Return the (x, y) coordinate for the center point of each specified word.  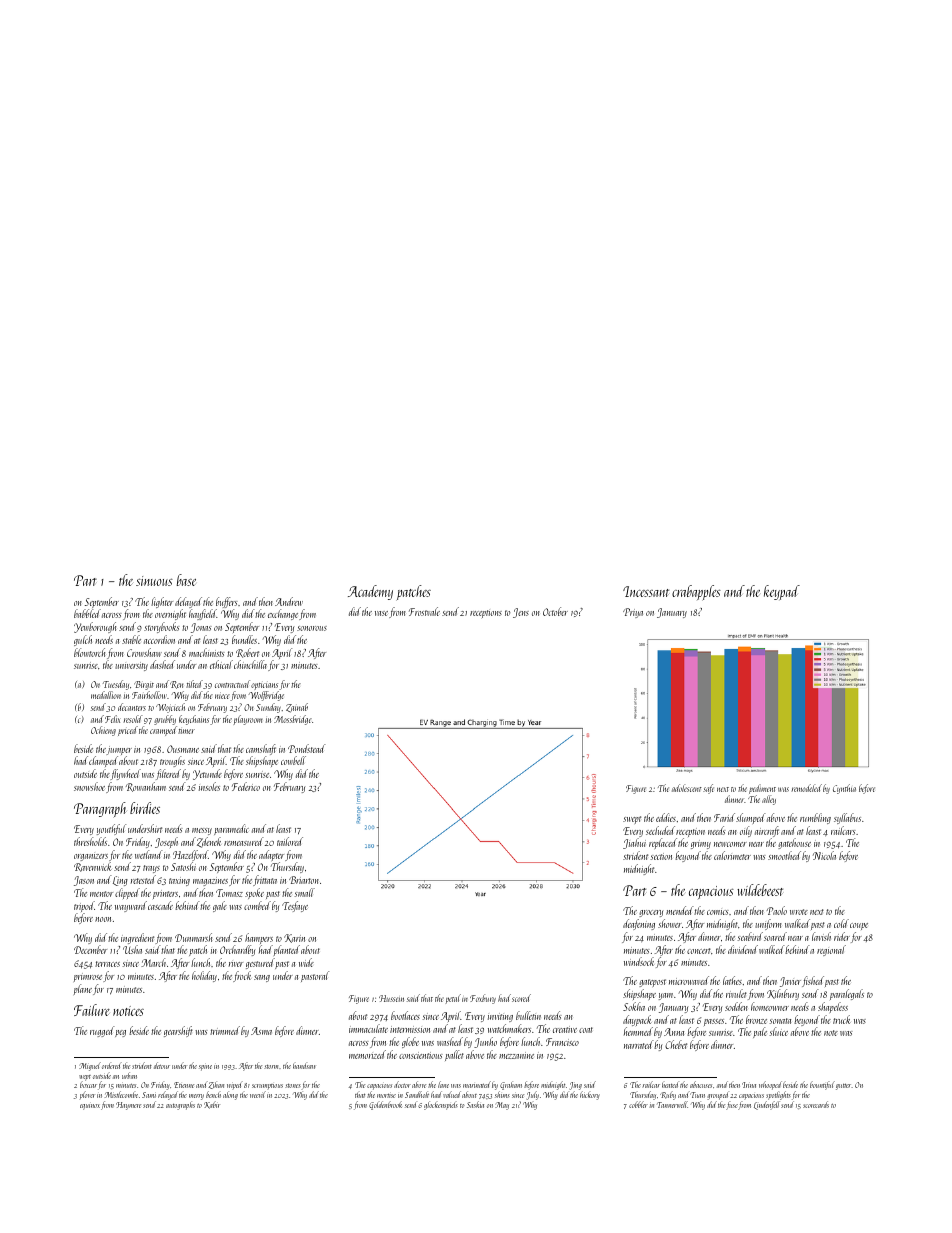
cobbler (638, 1104)
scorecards (816, 1104)
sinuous (154, 581)
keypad (782, 592)
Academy (370, 592)
